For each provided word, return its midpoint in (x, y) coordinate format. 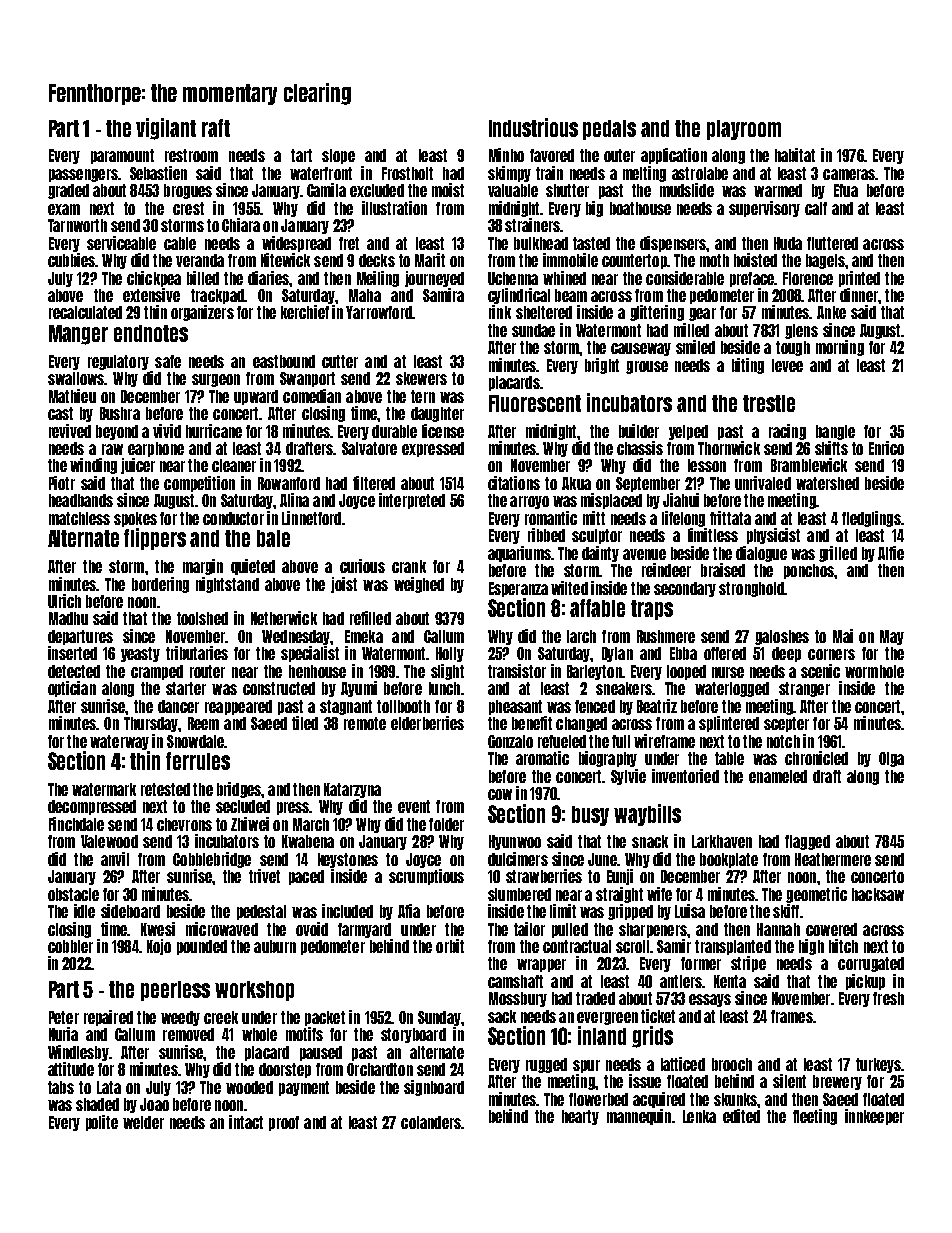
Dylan (617, 654)
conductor (233, 518)
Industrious (533, 127)
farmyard (364, 930)
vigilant (166, 129)
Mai (843, 636)
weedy (180, 1018)
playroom (744, 130)
